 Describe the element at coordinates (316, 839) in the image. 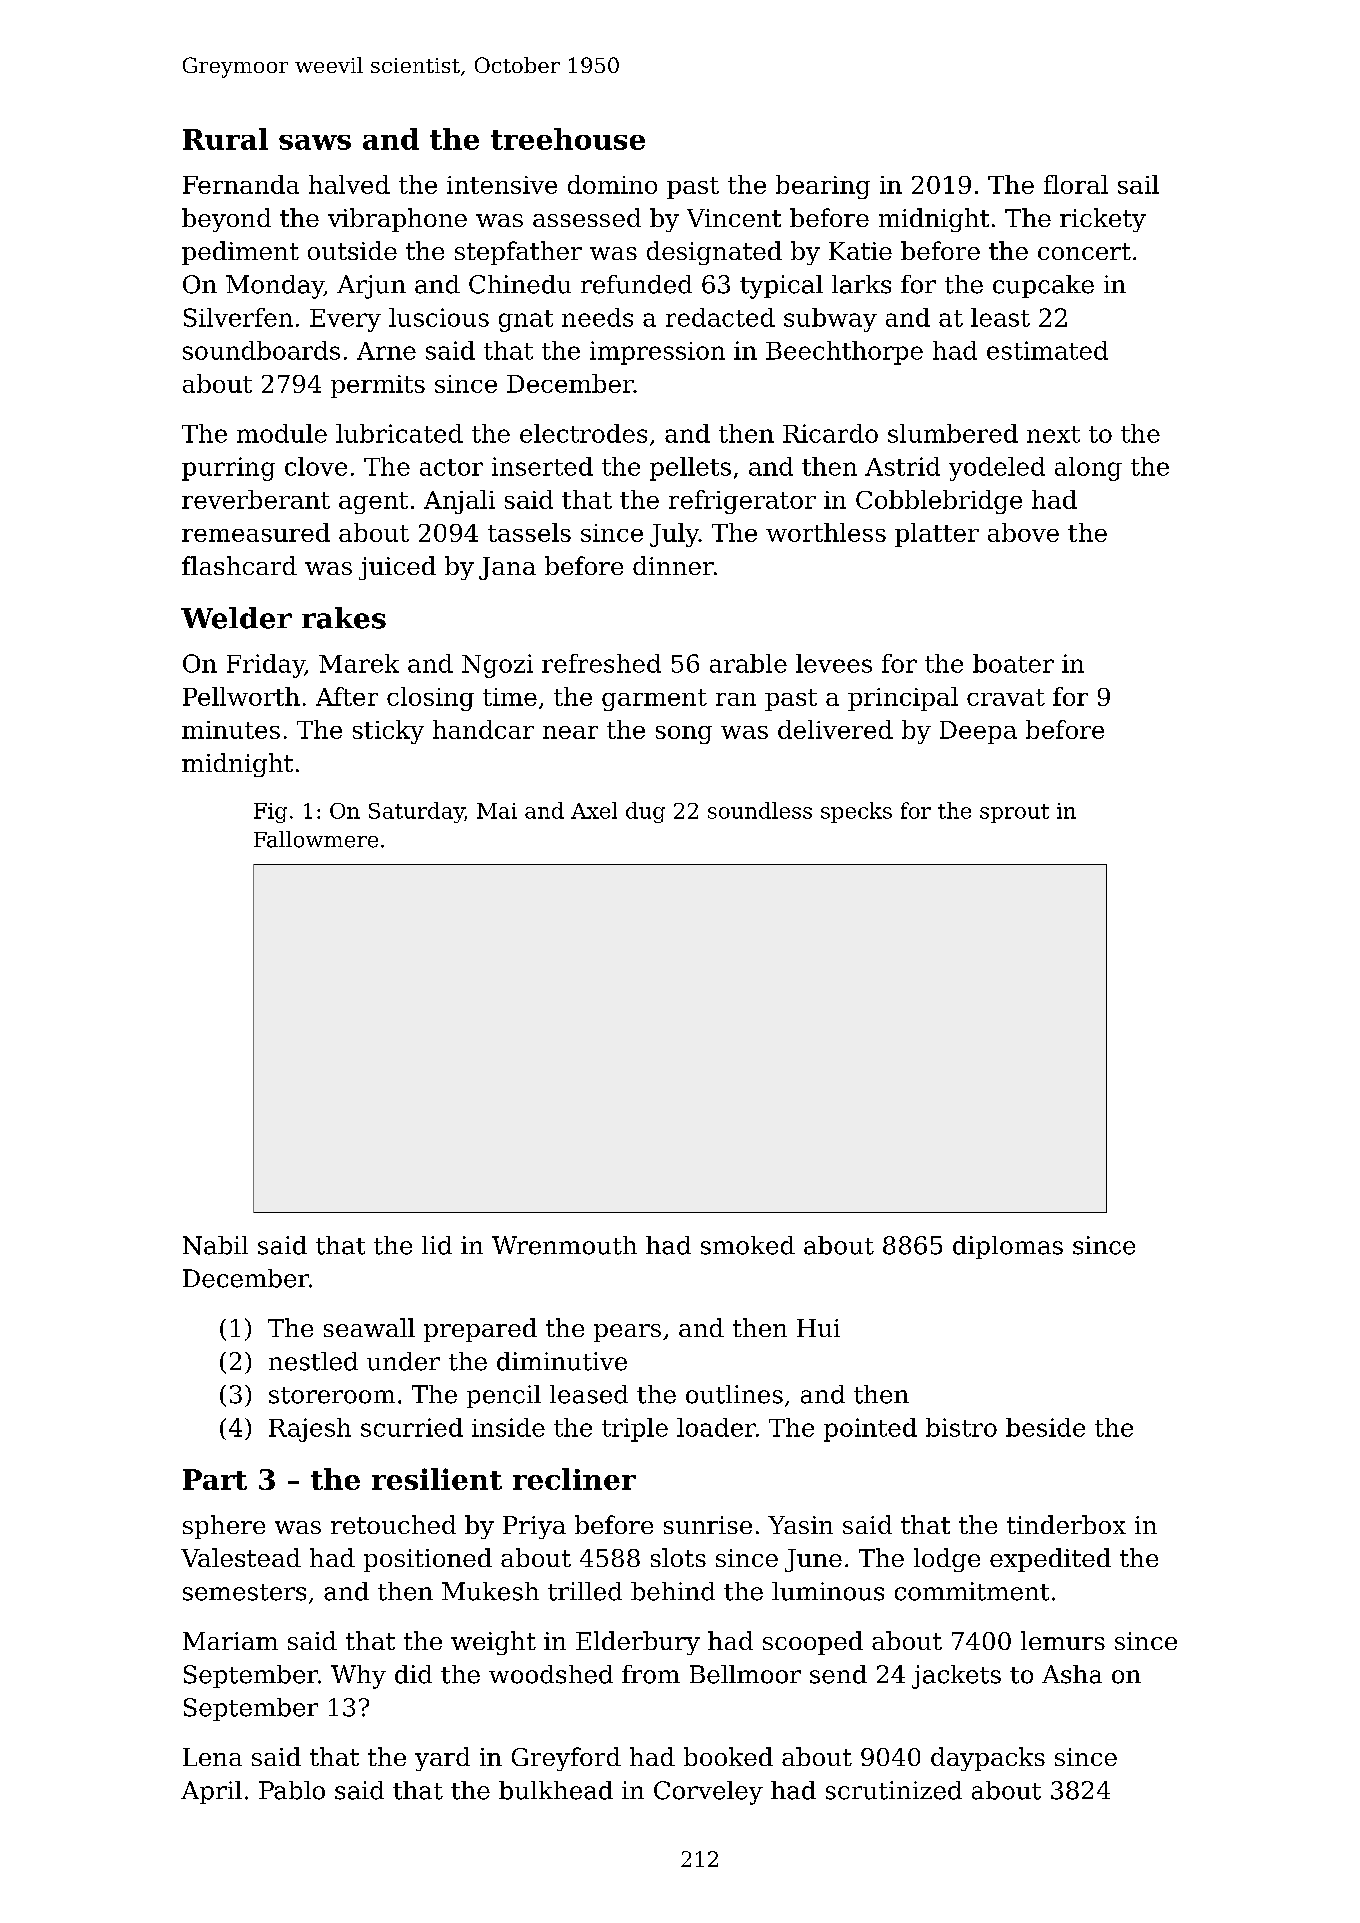

I see `Fallowmere` at that location.
